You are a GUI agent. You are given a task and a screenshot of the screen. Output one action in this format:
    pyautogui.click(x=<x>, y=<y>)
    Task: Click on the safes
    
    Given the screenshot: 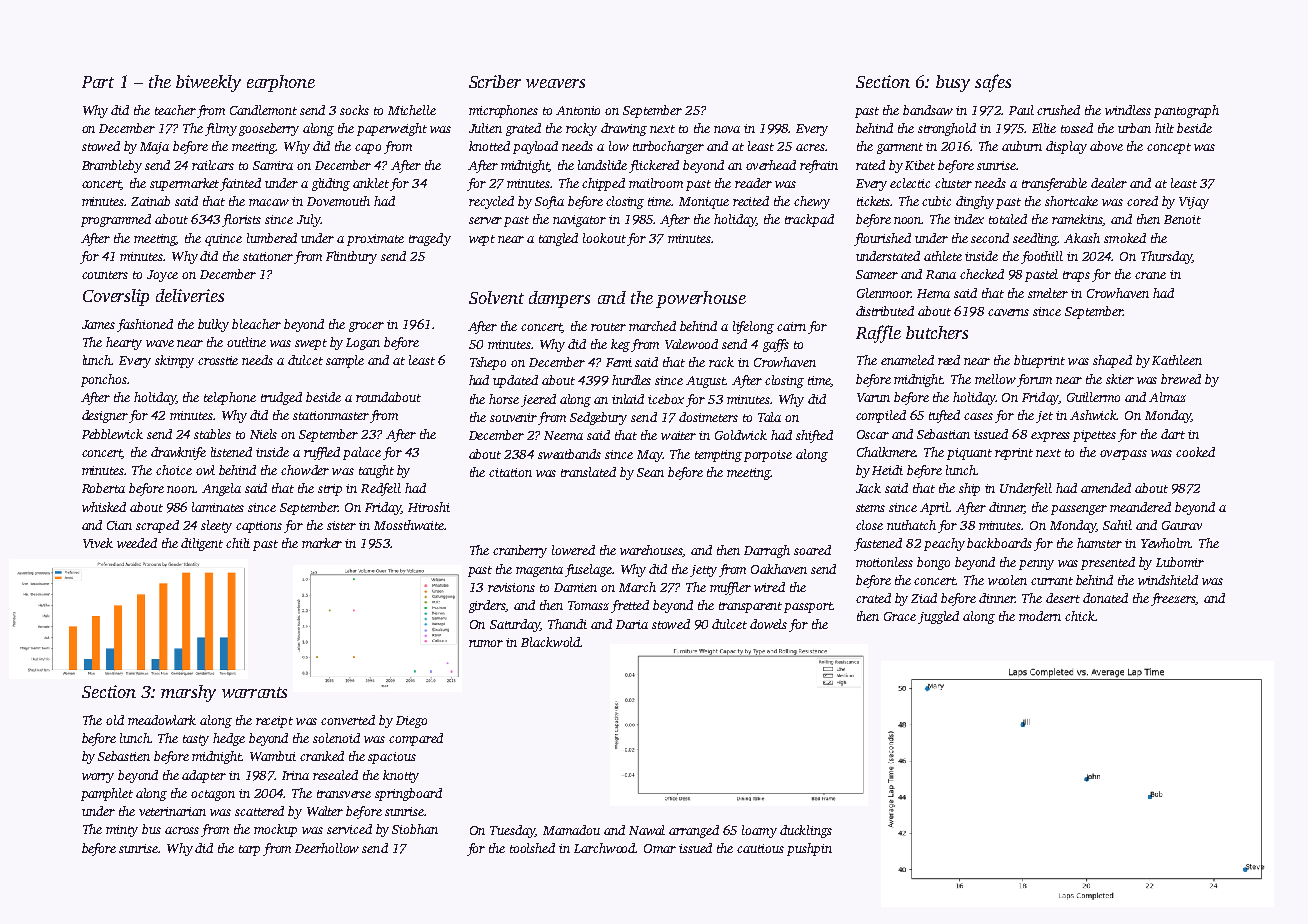 What is the action you would take?
    pyautogui.click(x=993, y=83)
